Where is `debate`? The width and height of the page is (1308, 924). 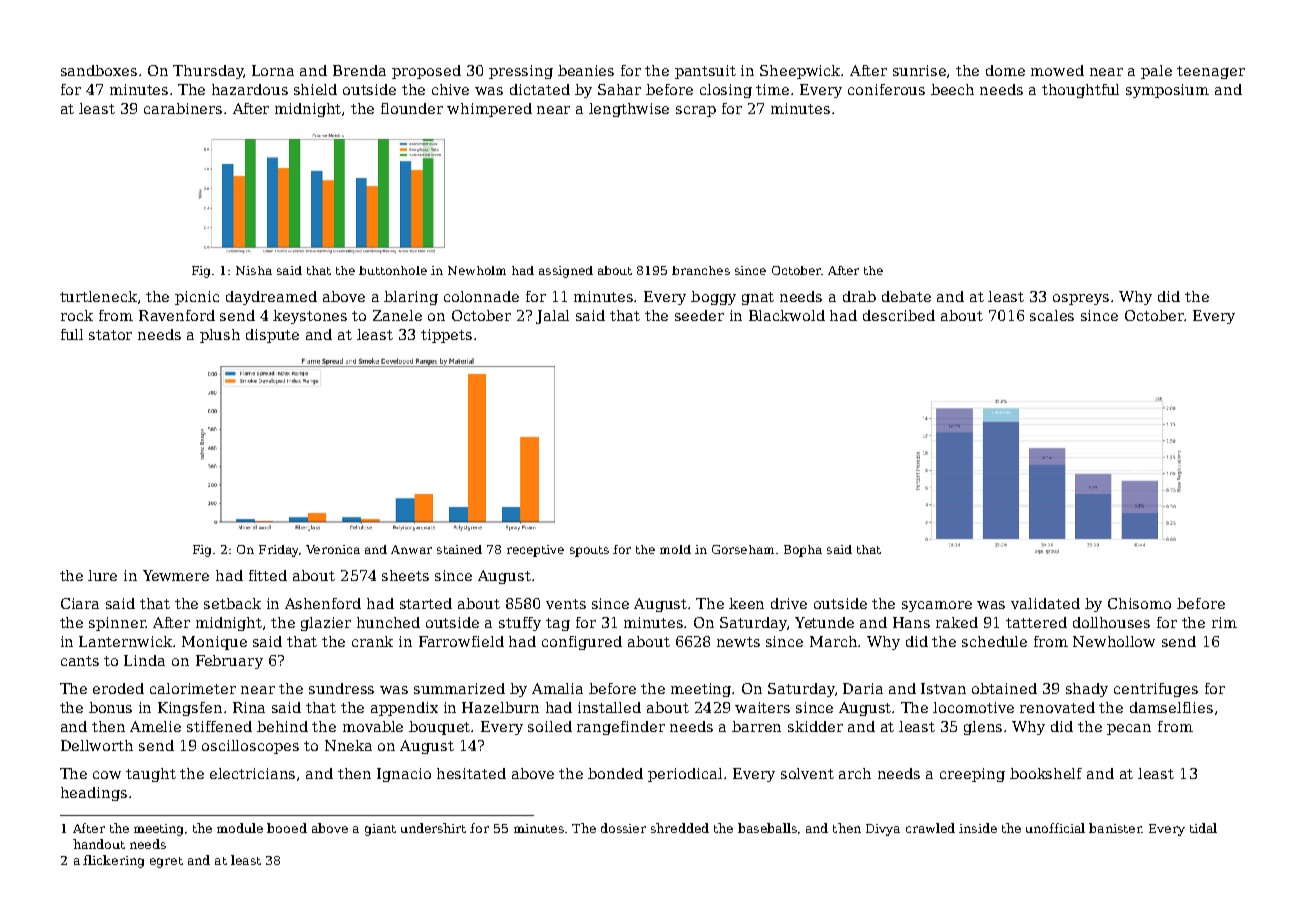
debate is located at coordinates (906, 296).
